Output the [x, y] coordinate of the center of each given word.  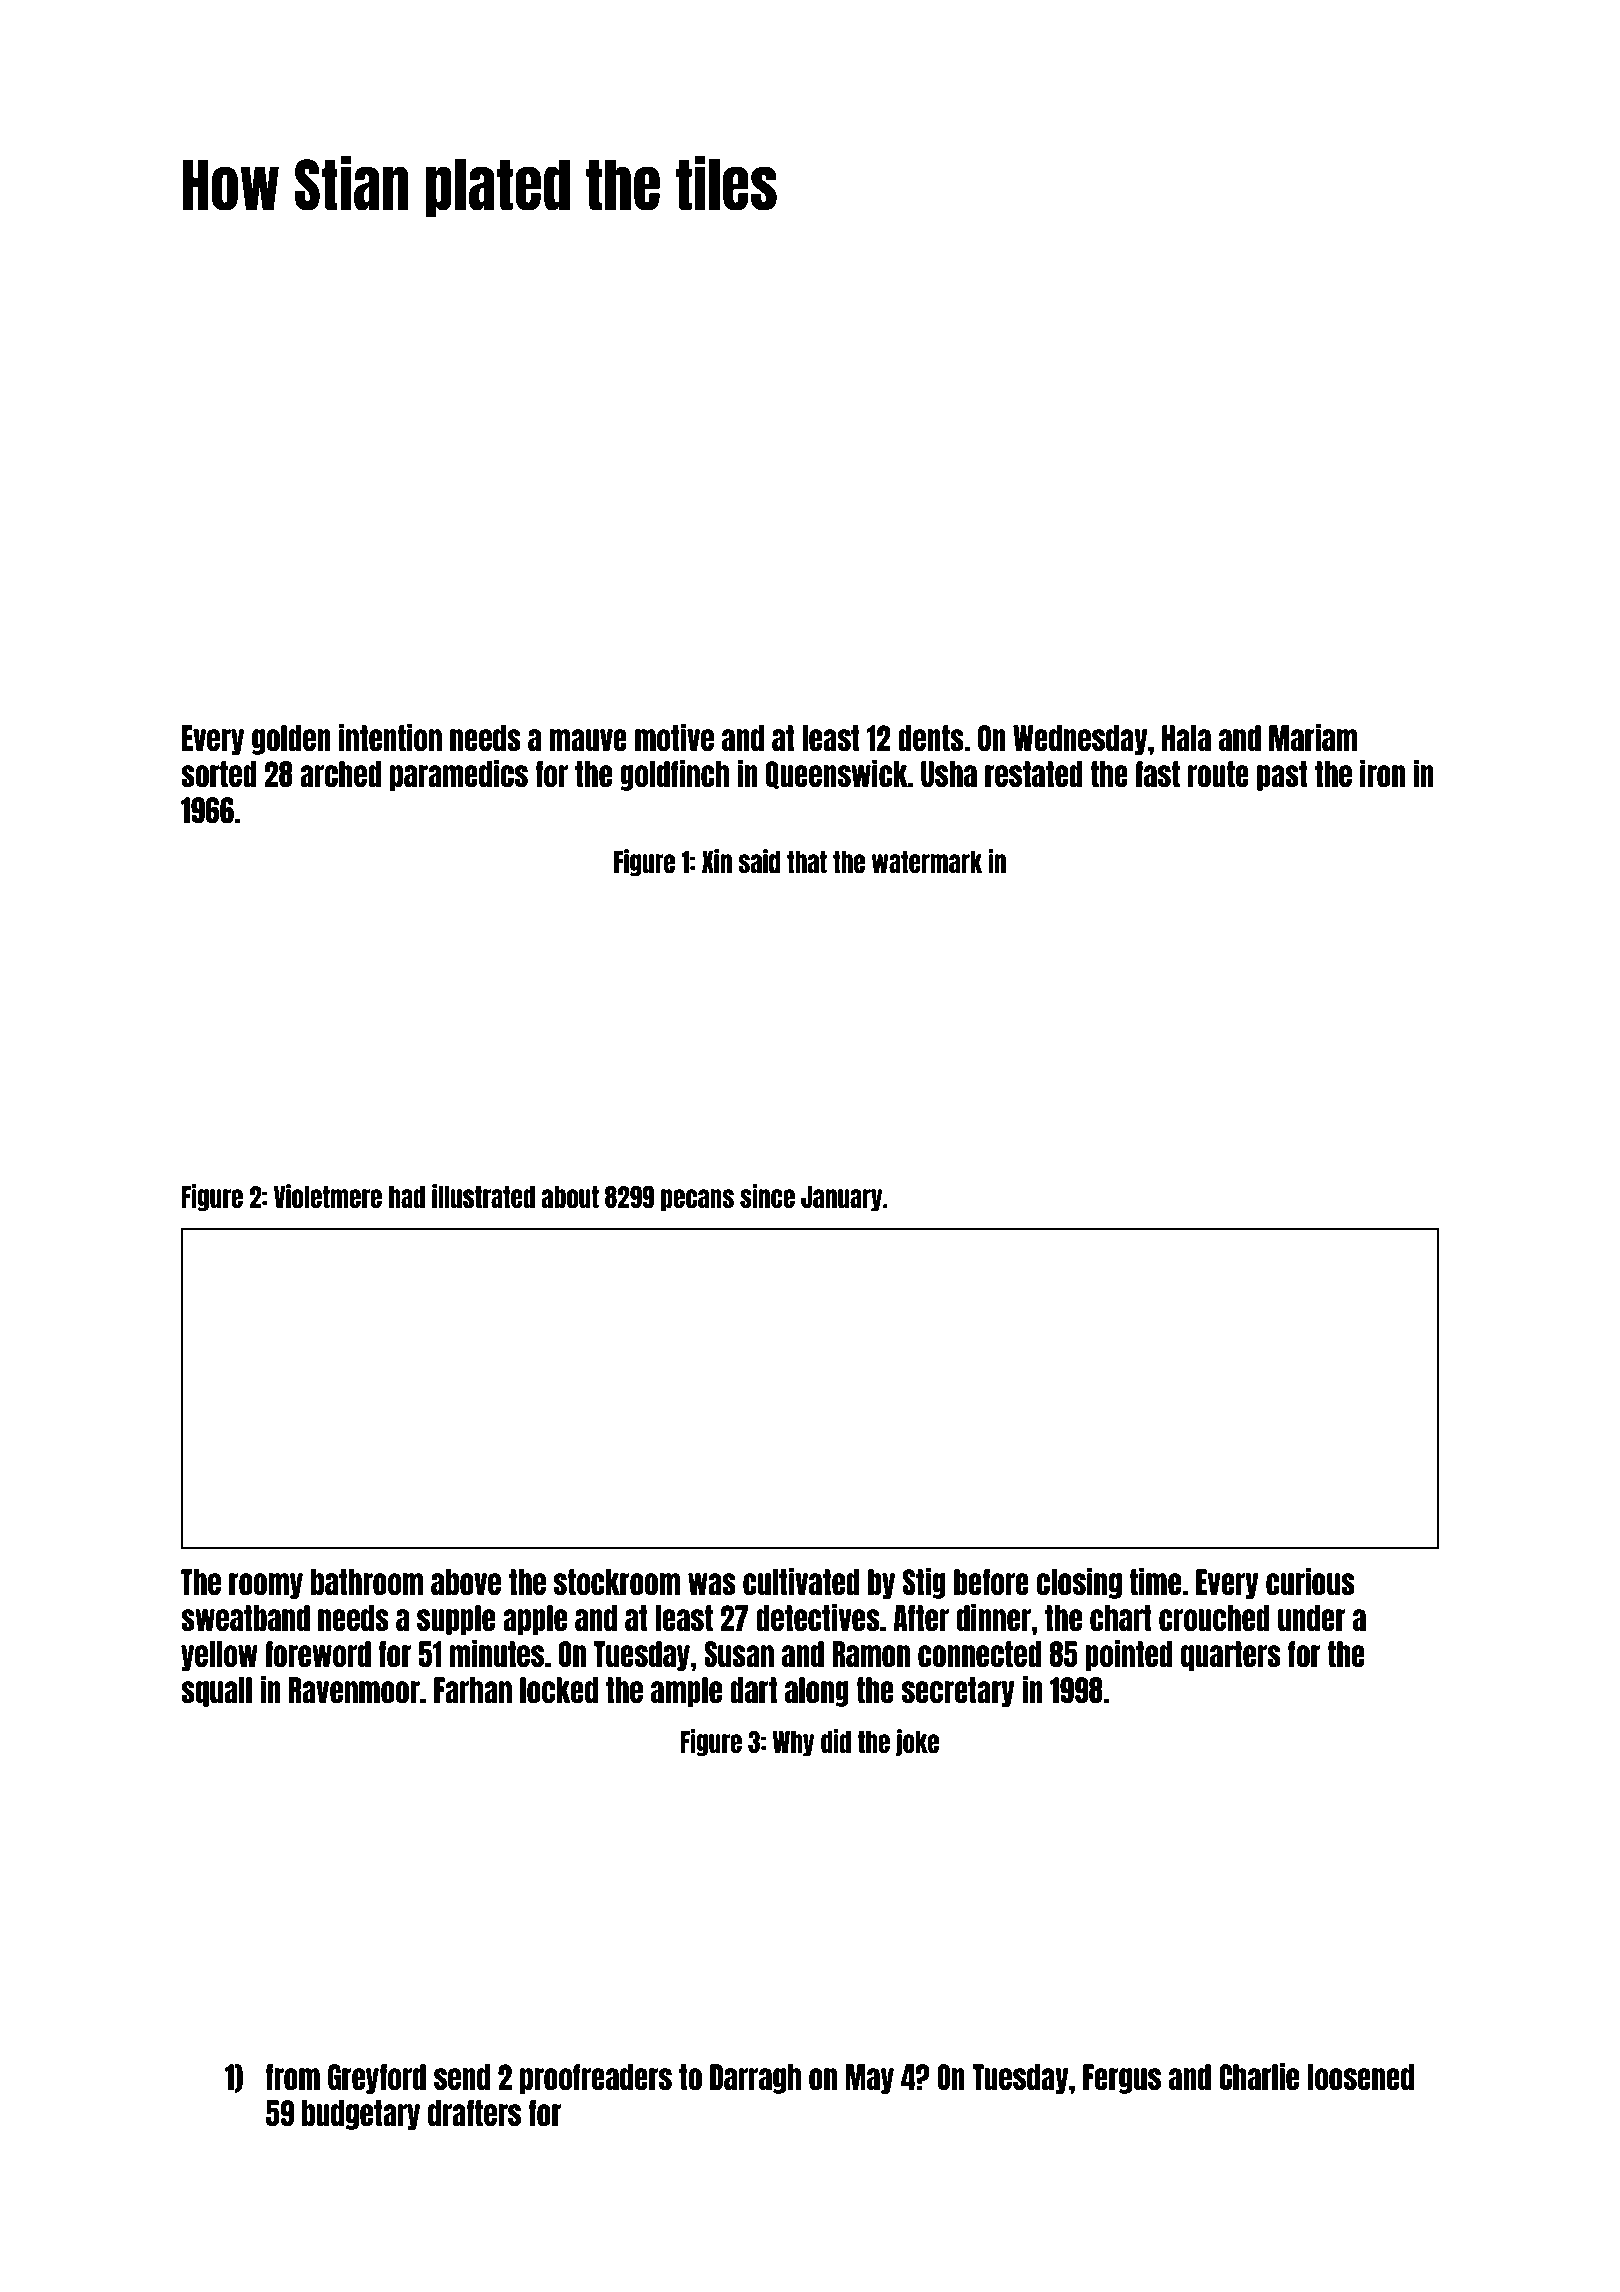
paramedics [459, 775]
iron [1382, 773]
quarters [1231, 1656]
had [407, 1197]
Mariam [1313, 737]
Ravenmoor [354, 1690]
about [570, 1197]
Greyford [377, 2079]
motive [674, 737]
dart [753, 1690]
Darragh [755, 2079]
